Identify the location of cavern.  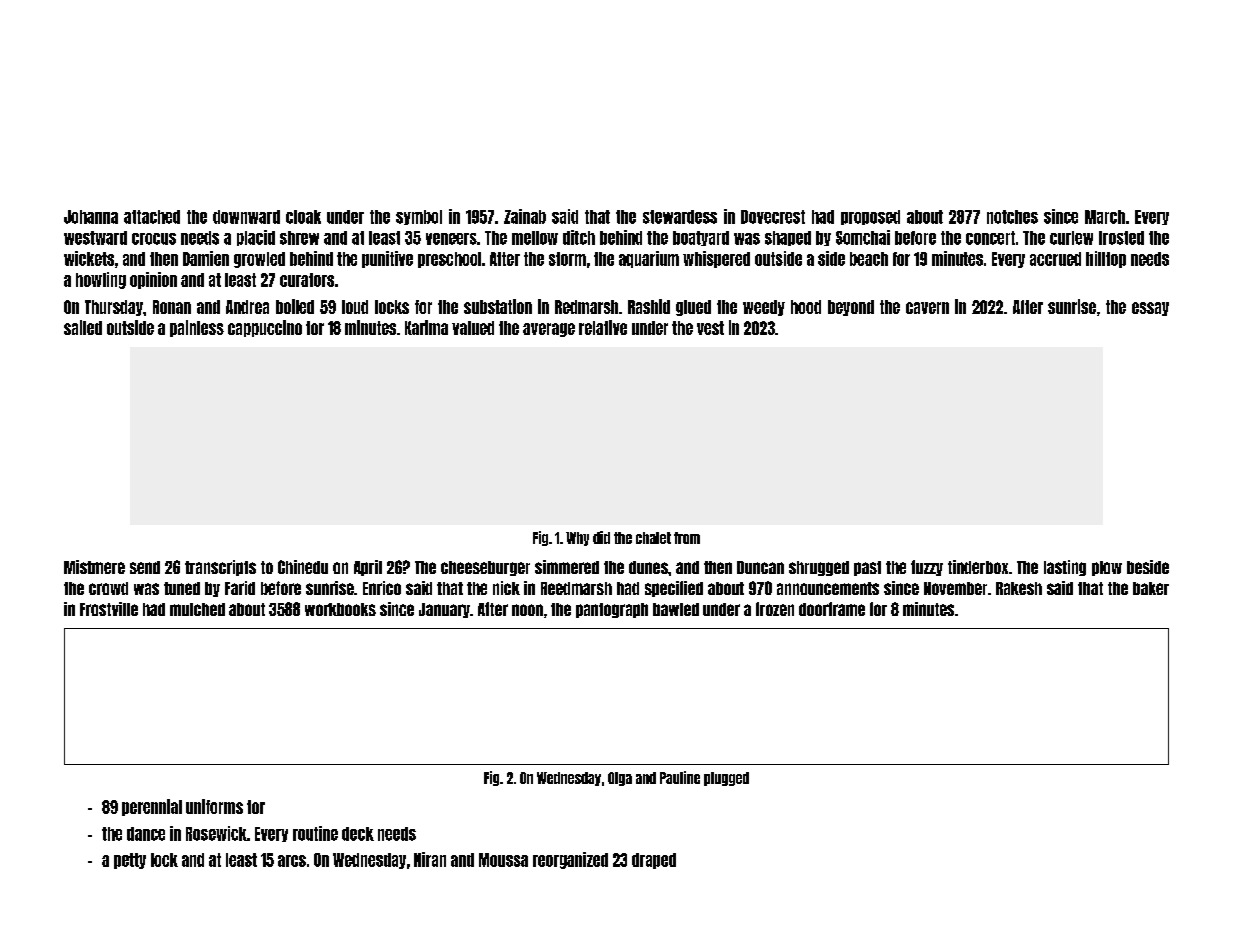
(927, 308).
